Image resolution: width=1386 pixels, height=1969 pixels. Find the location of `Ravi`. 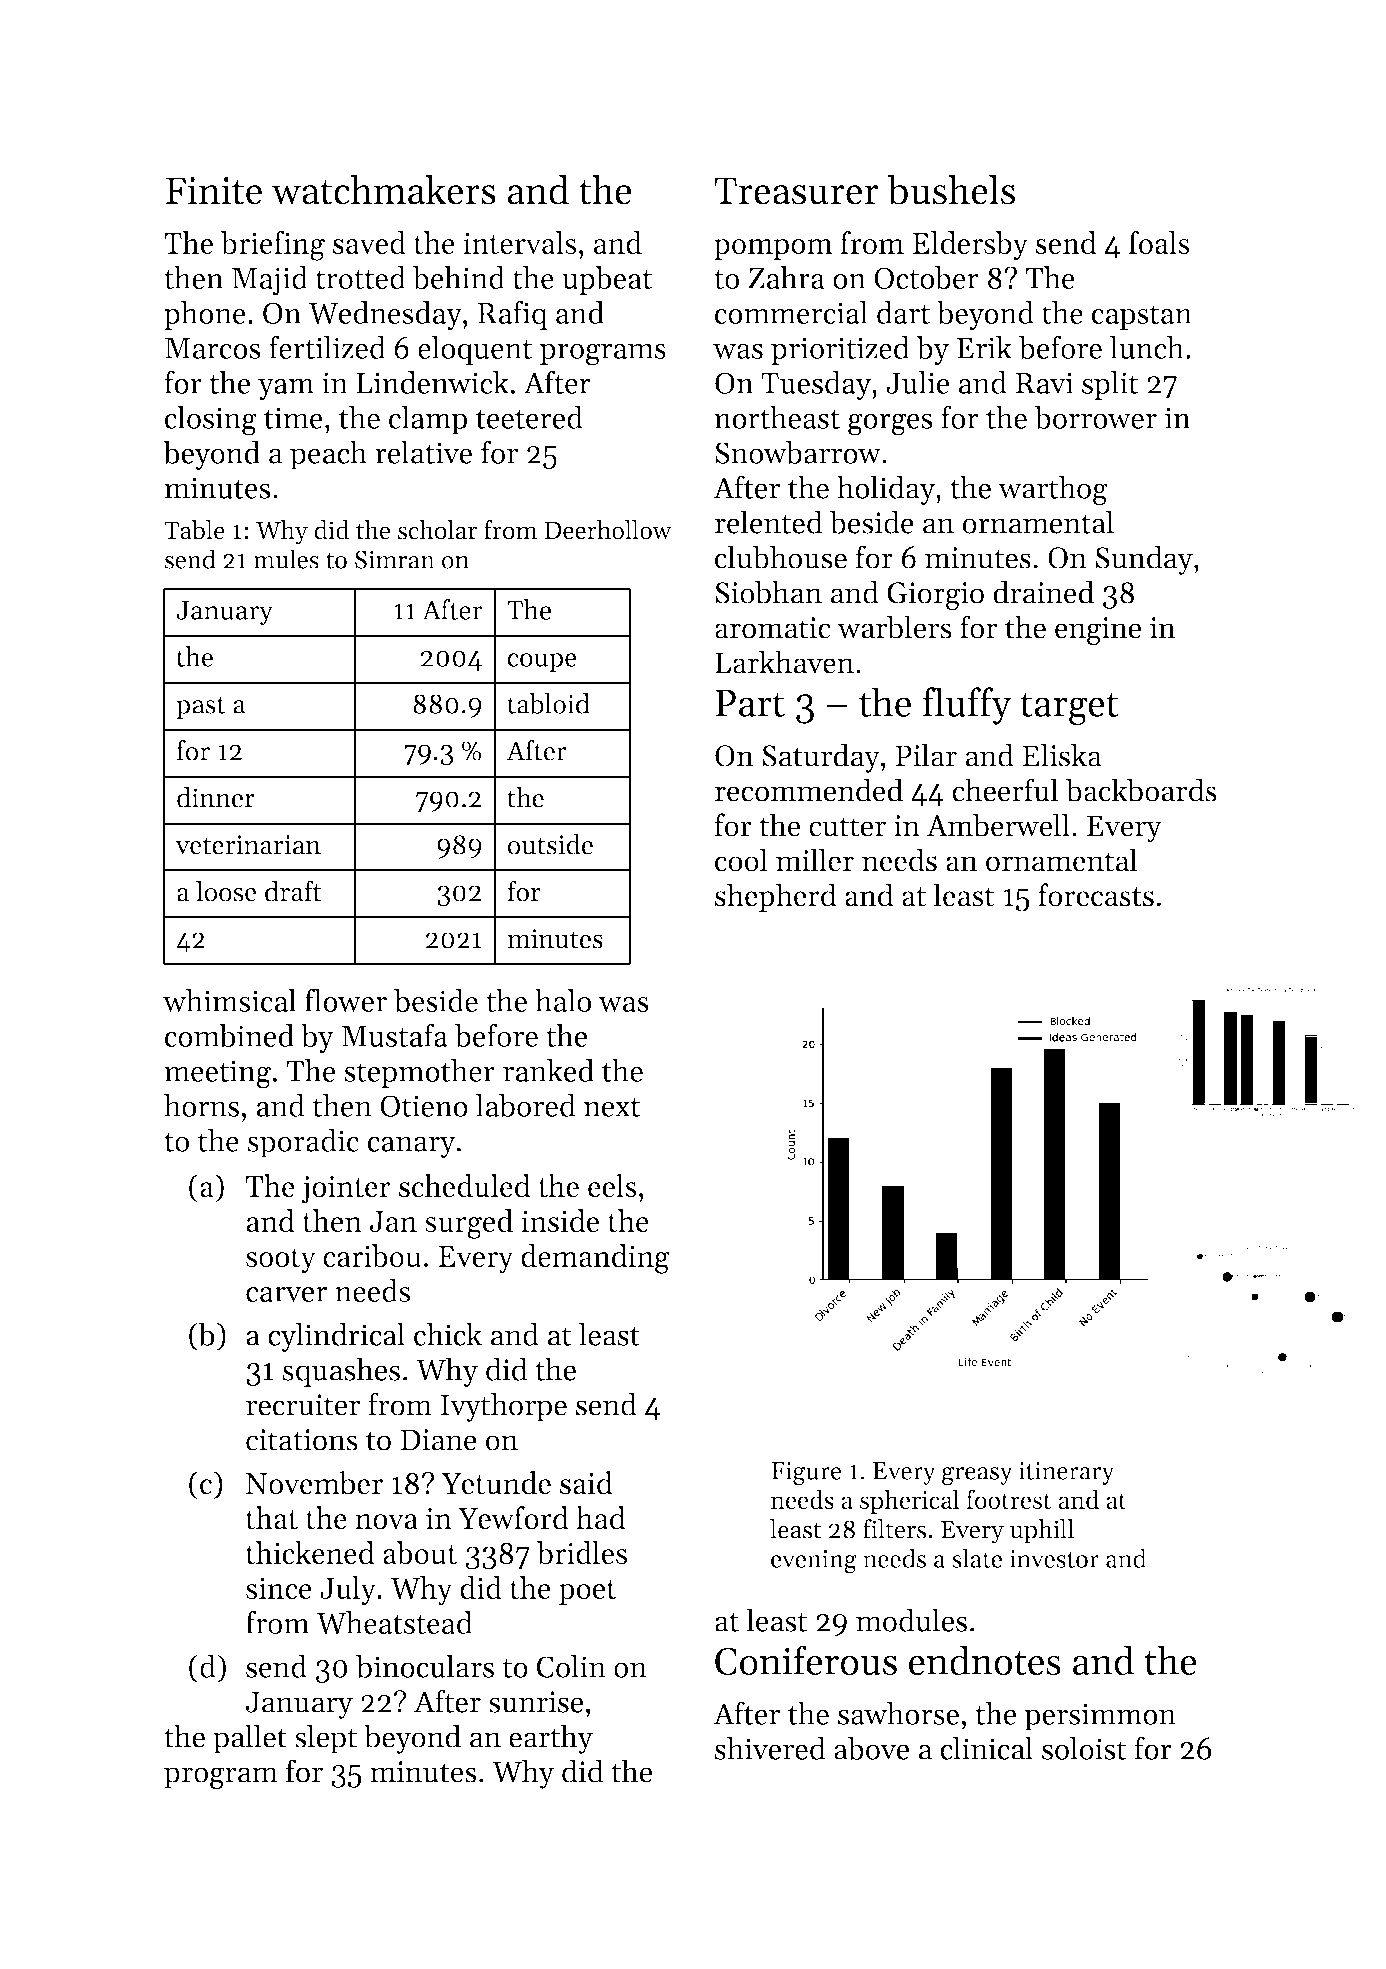

Ravi is located at coordinates (1045, 383).
